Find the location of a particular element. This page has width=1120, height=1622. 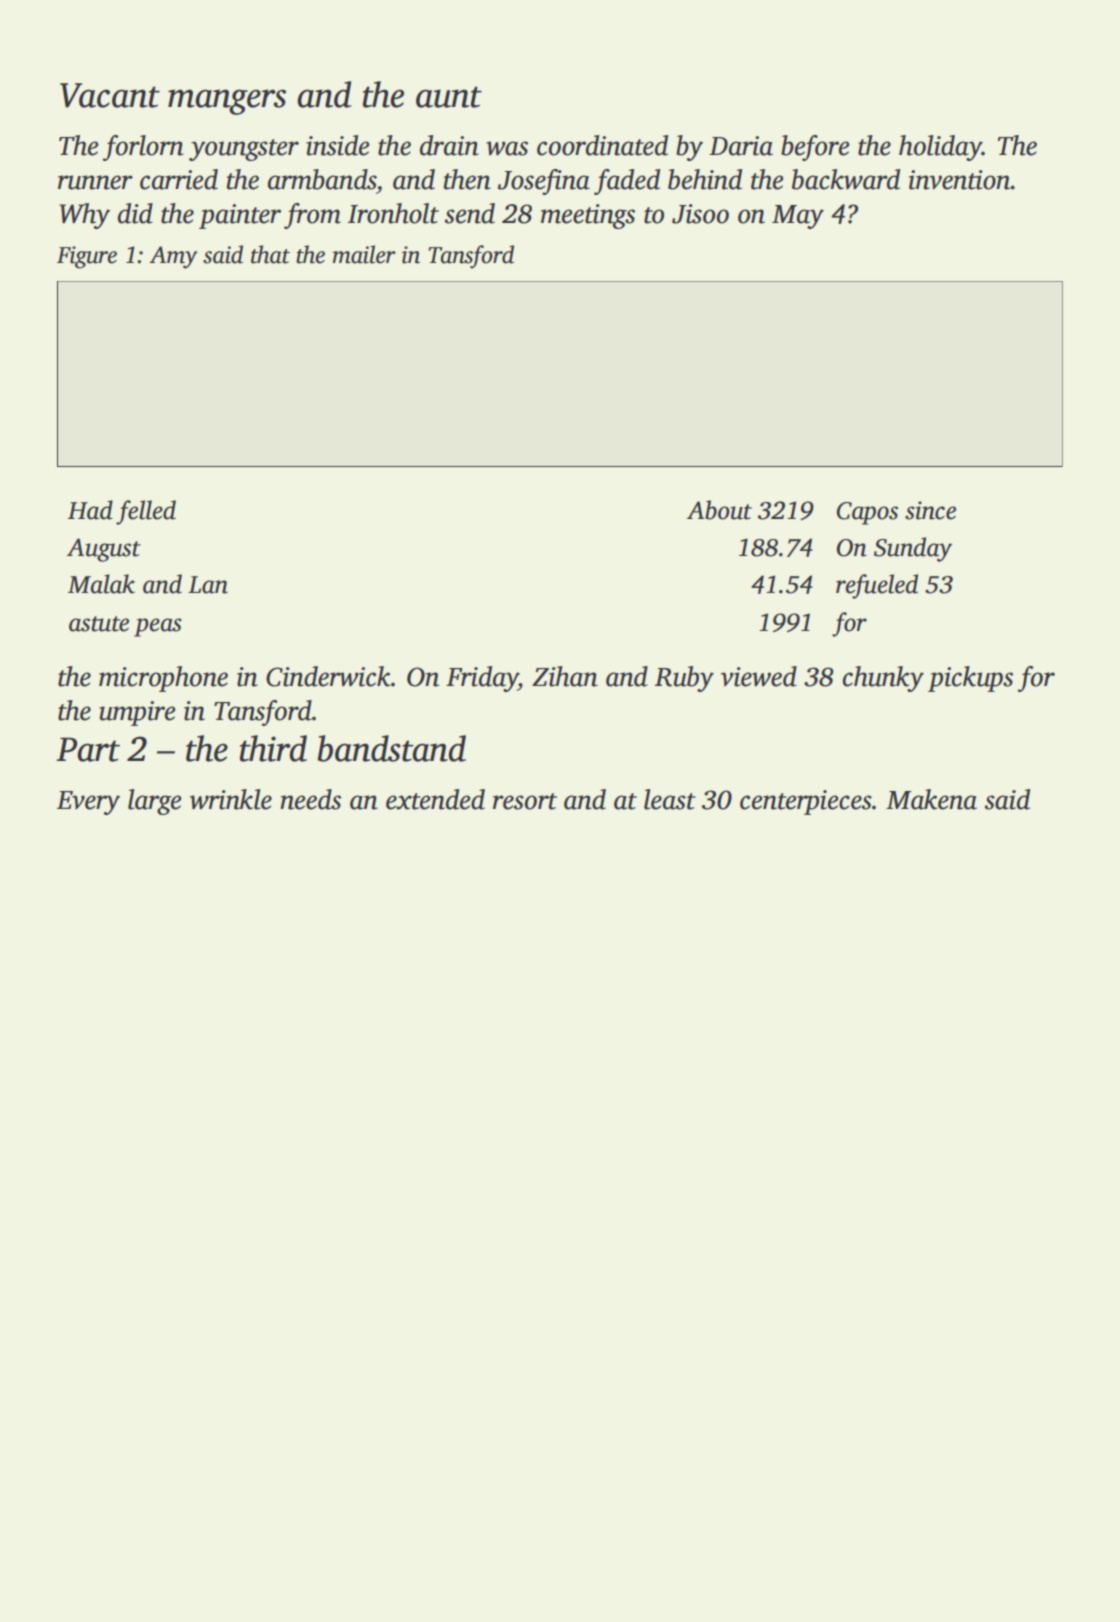

Makena is located at coordinates (931, 799).
